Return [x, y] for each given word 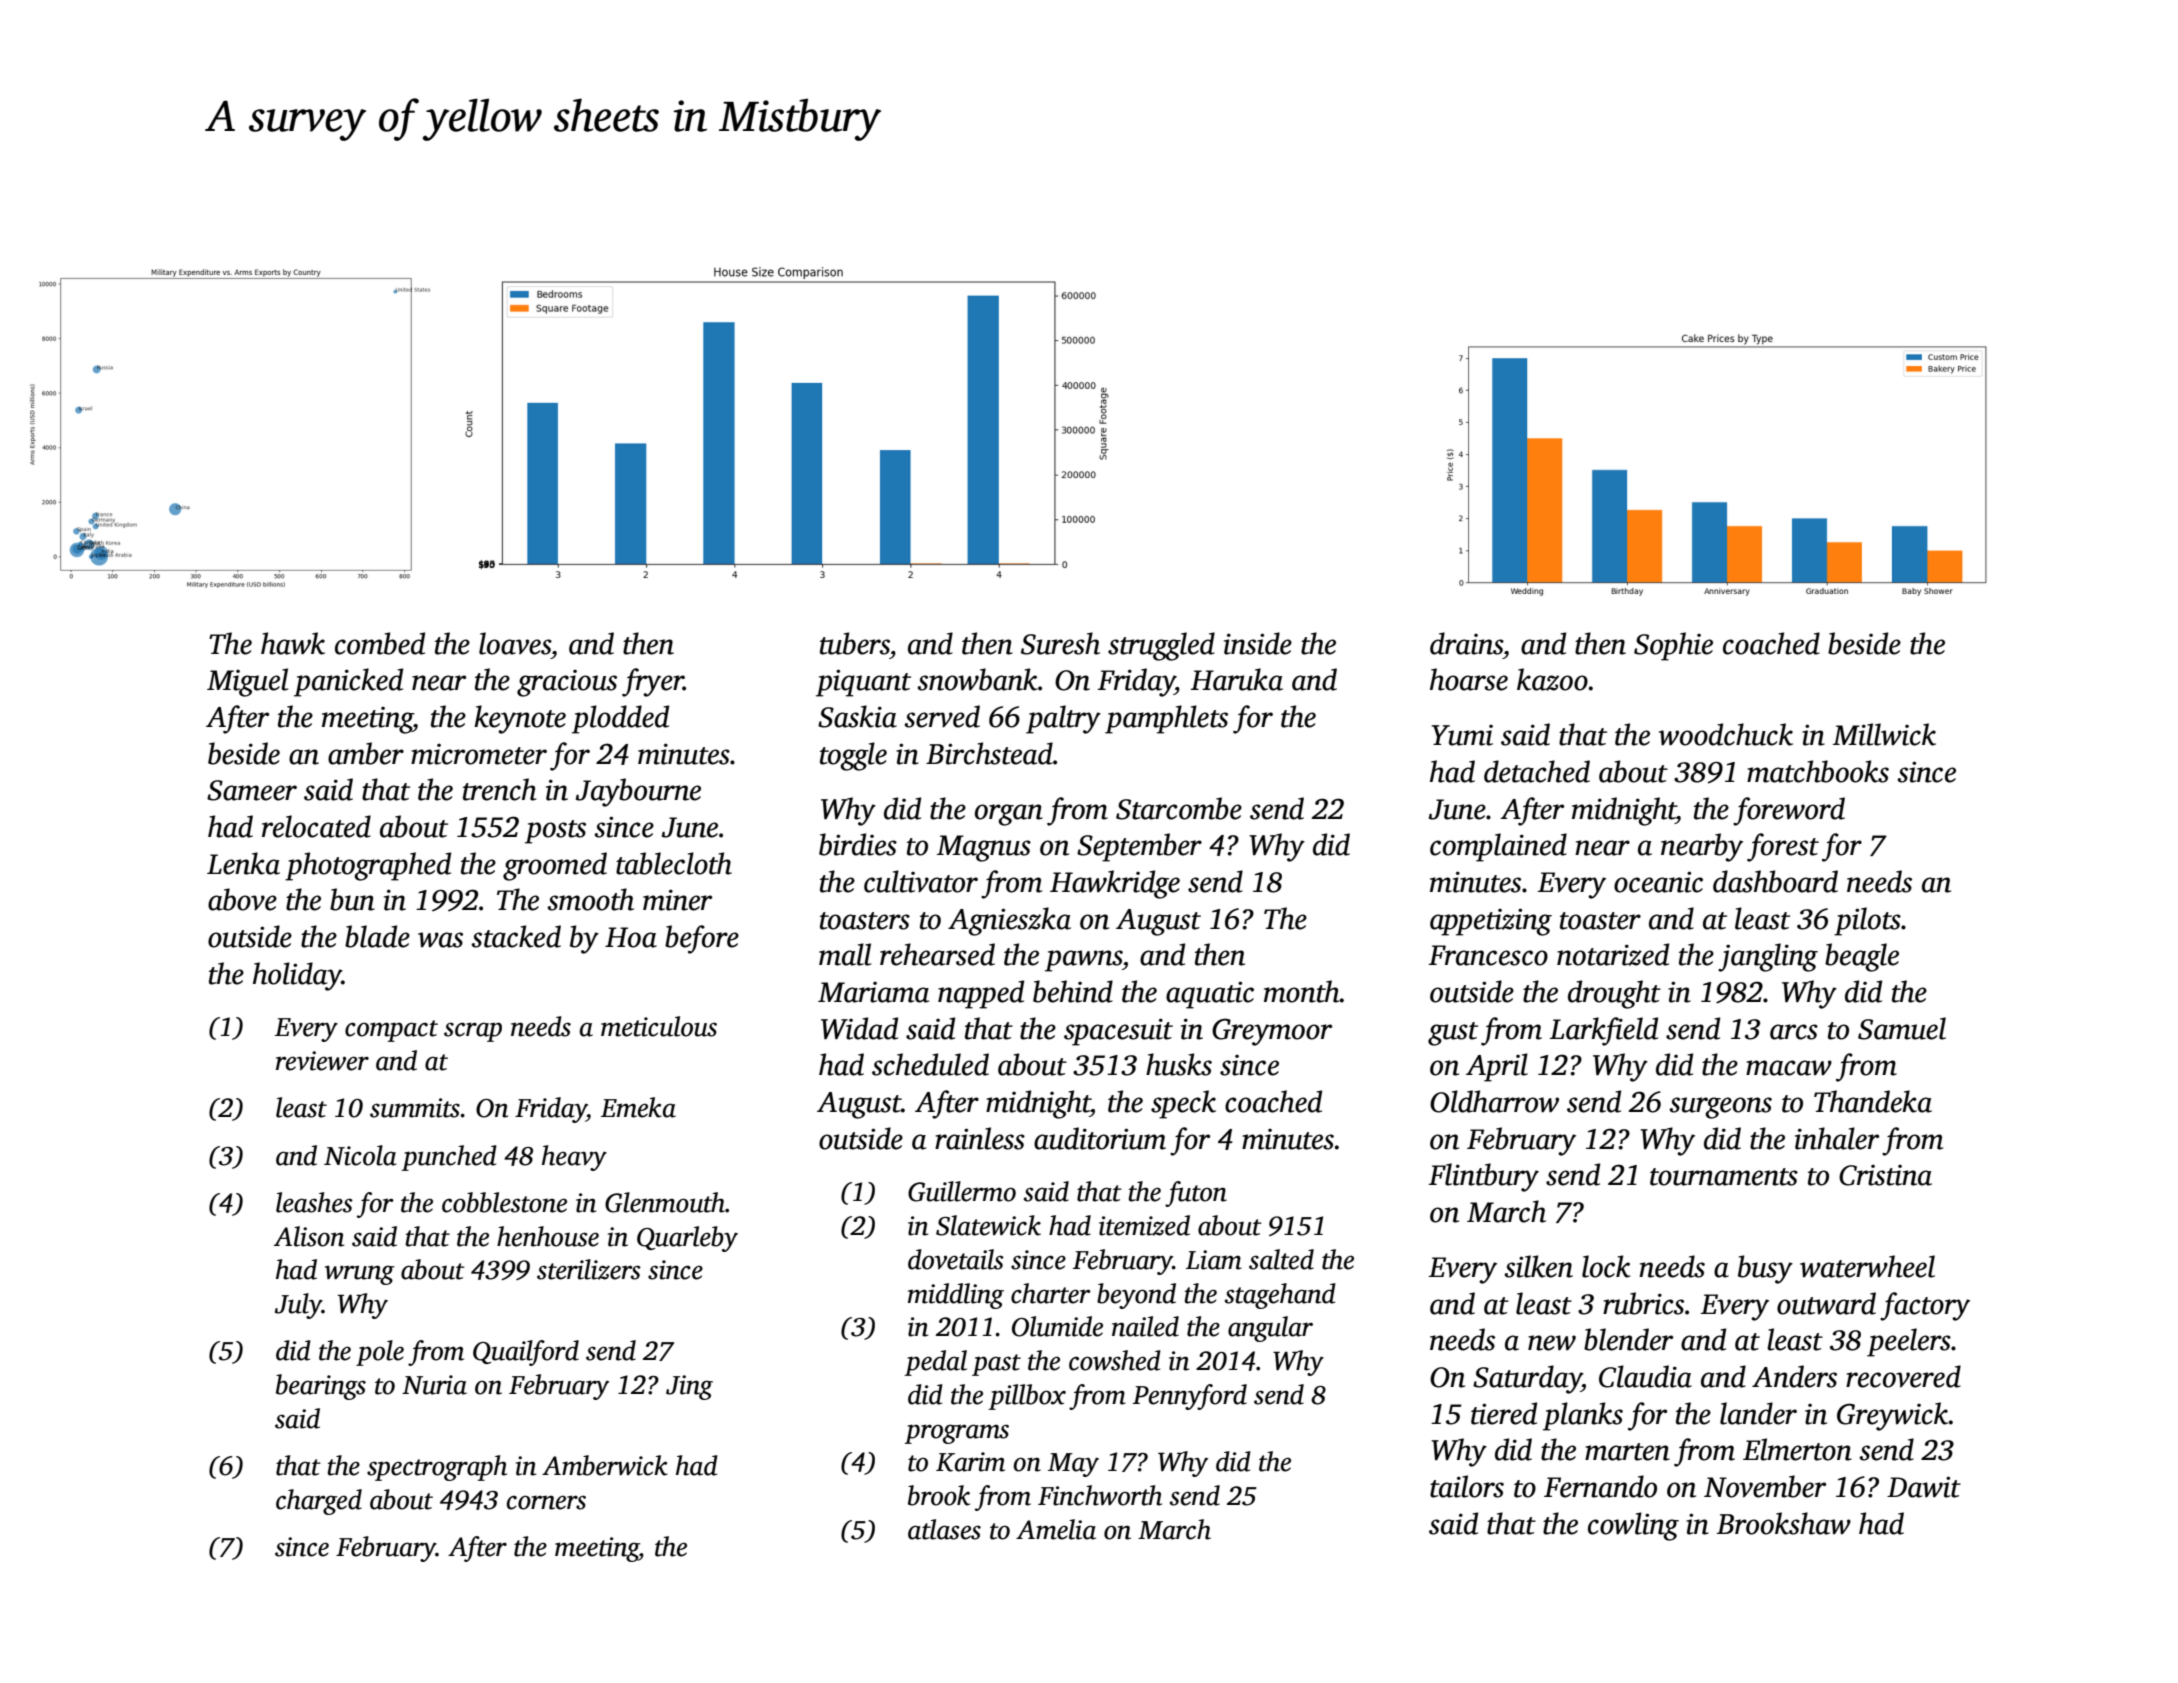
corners [546, 1502]
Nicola [360, 1155]
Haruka [1237, 679]
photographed [368, 866]
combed [380, 643]
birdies [858, 844]
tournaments [1724, 1177]
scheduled [930, 1064]
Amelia [1056, 1529]
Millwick [1884, 734]
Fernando [1600, 1486]
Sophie [1673, 646]
